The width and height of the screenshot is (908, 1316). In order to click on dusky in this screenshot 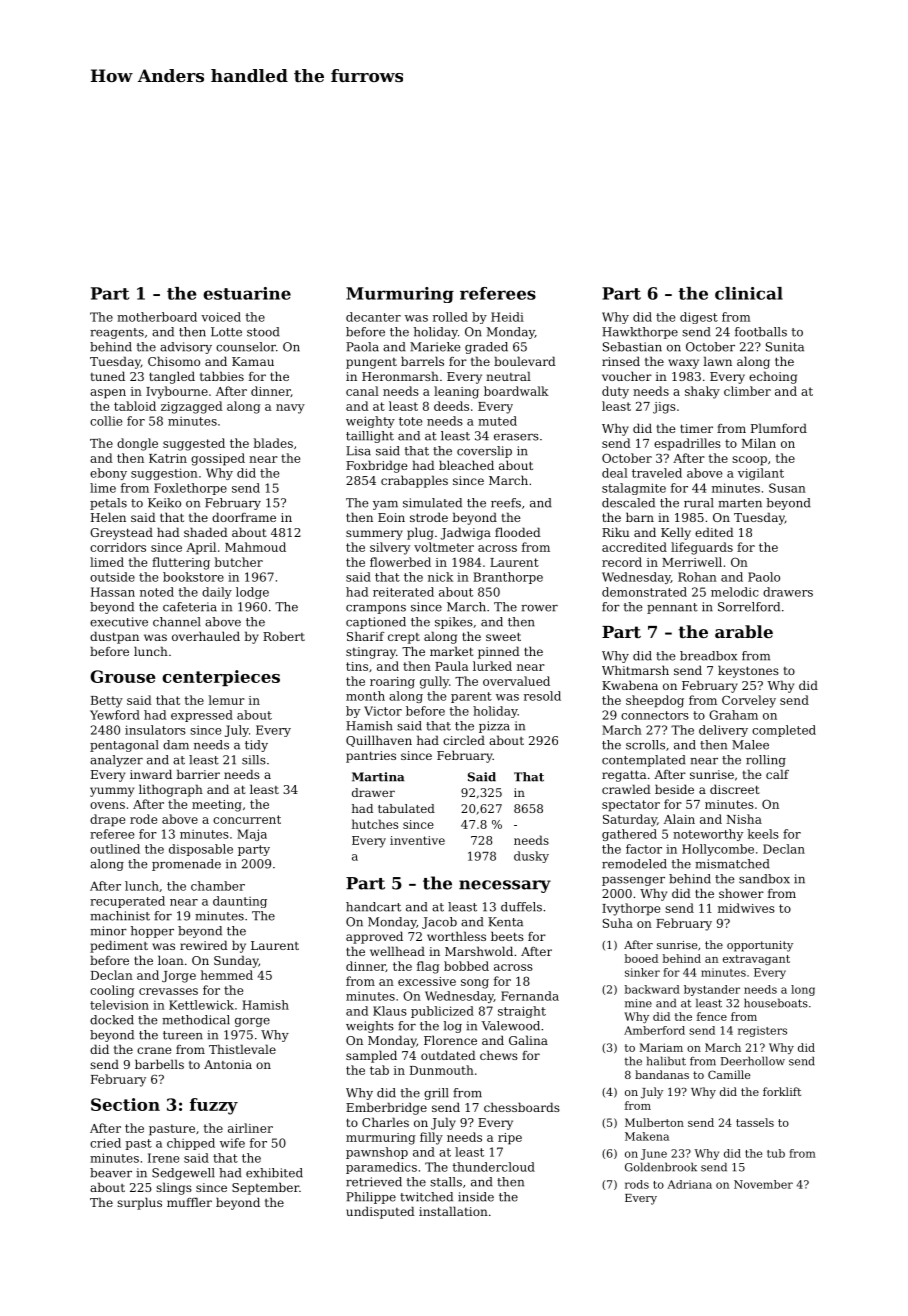, I will do `click(531, 857)`.
